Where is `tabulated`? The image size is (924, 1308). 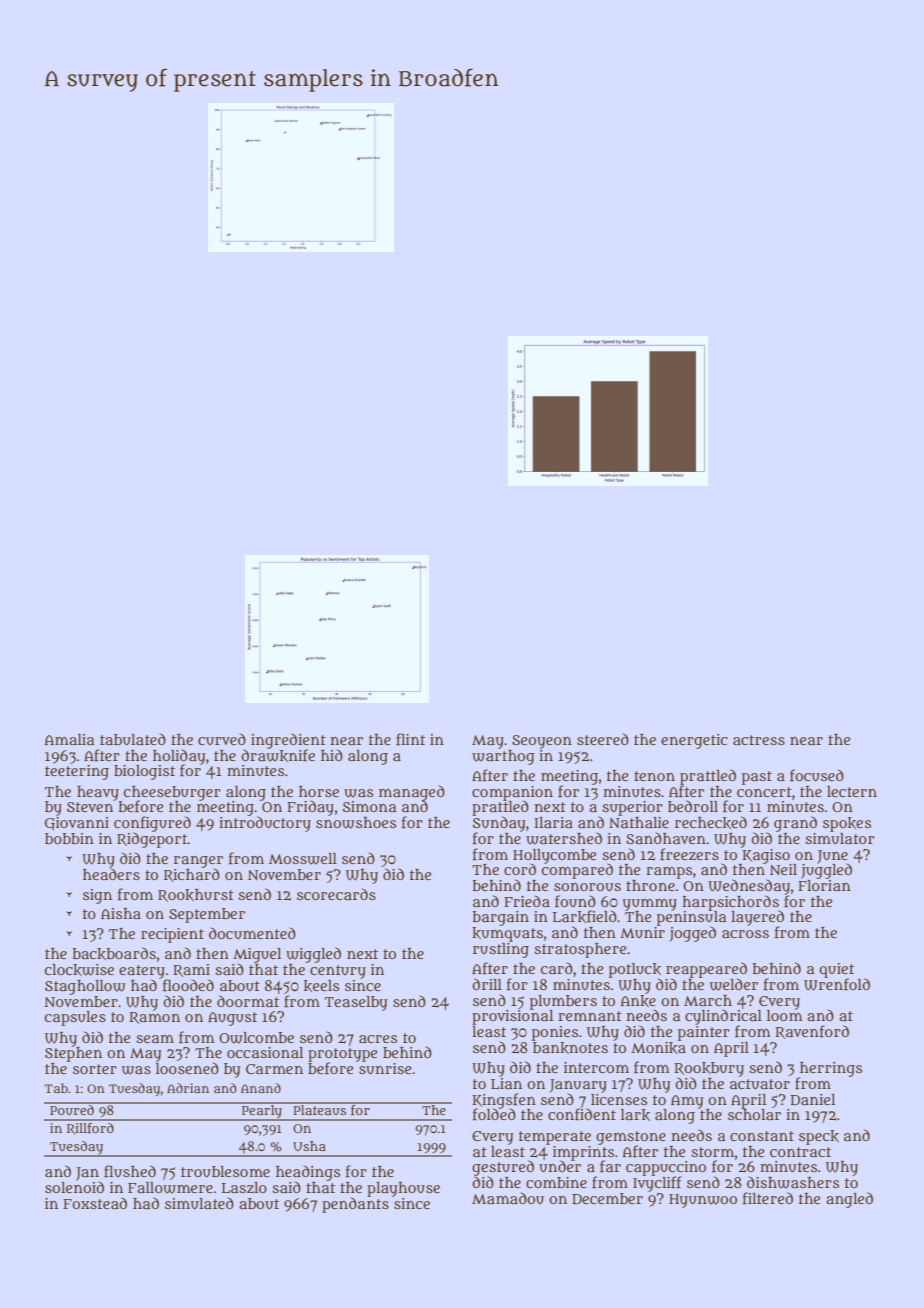 tabulated is located at coordinates (133, 739).
